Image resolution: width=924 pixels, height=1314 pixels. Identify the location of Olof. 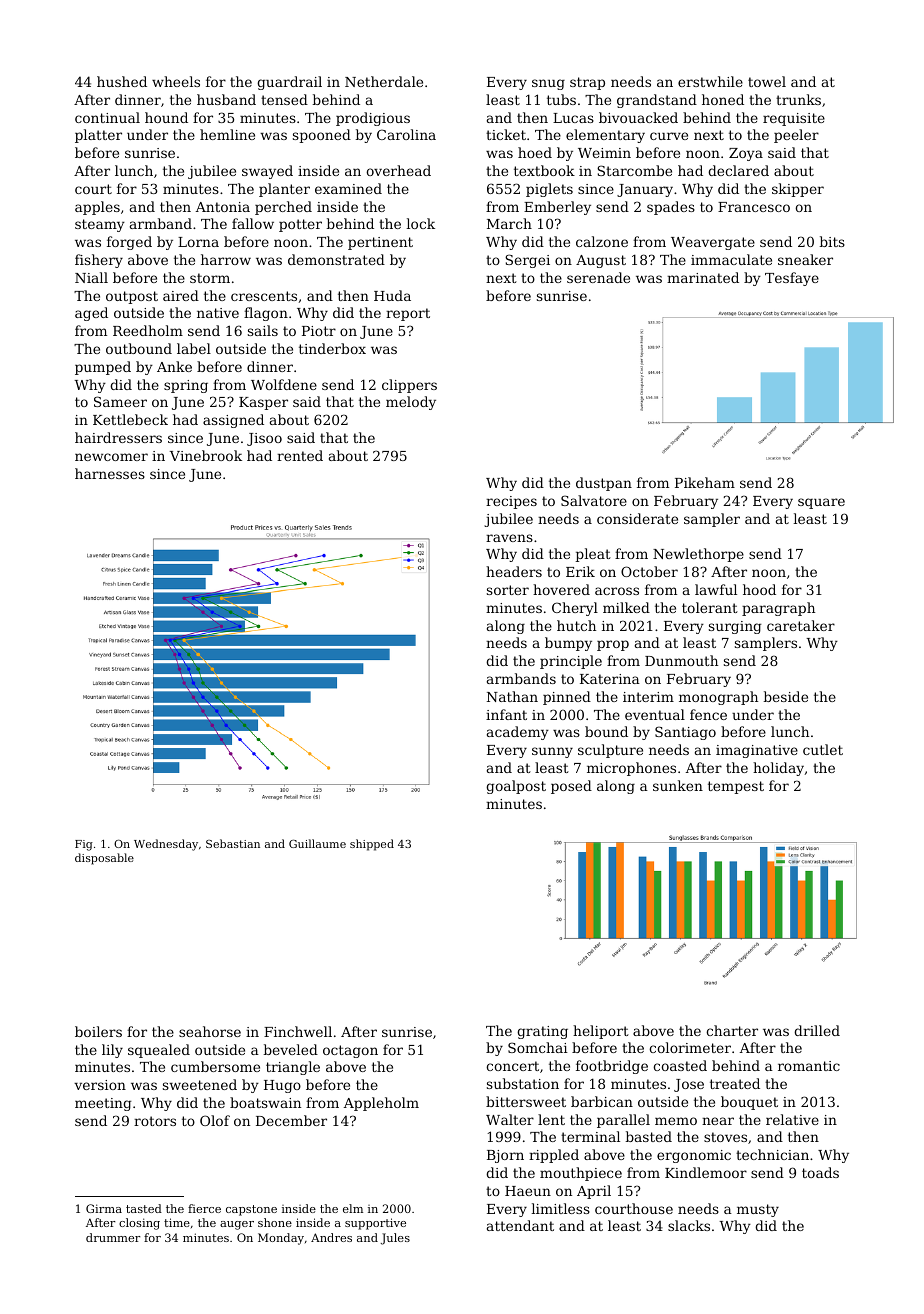
(215, 1120).
